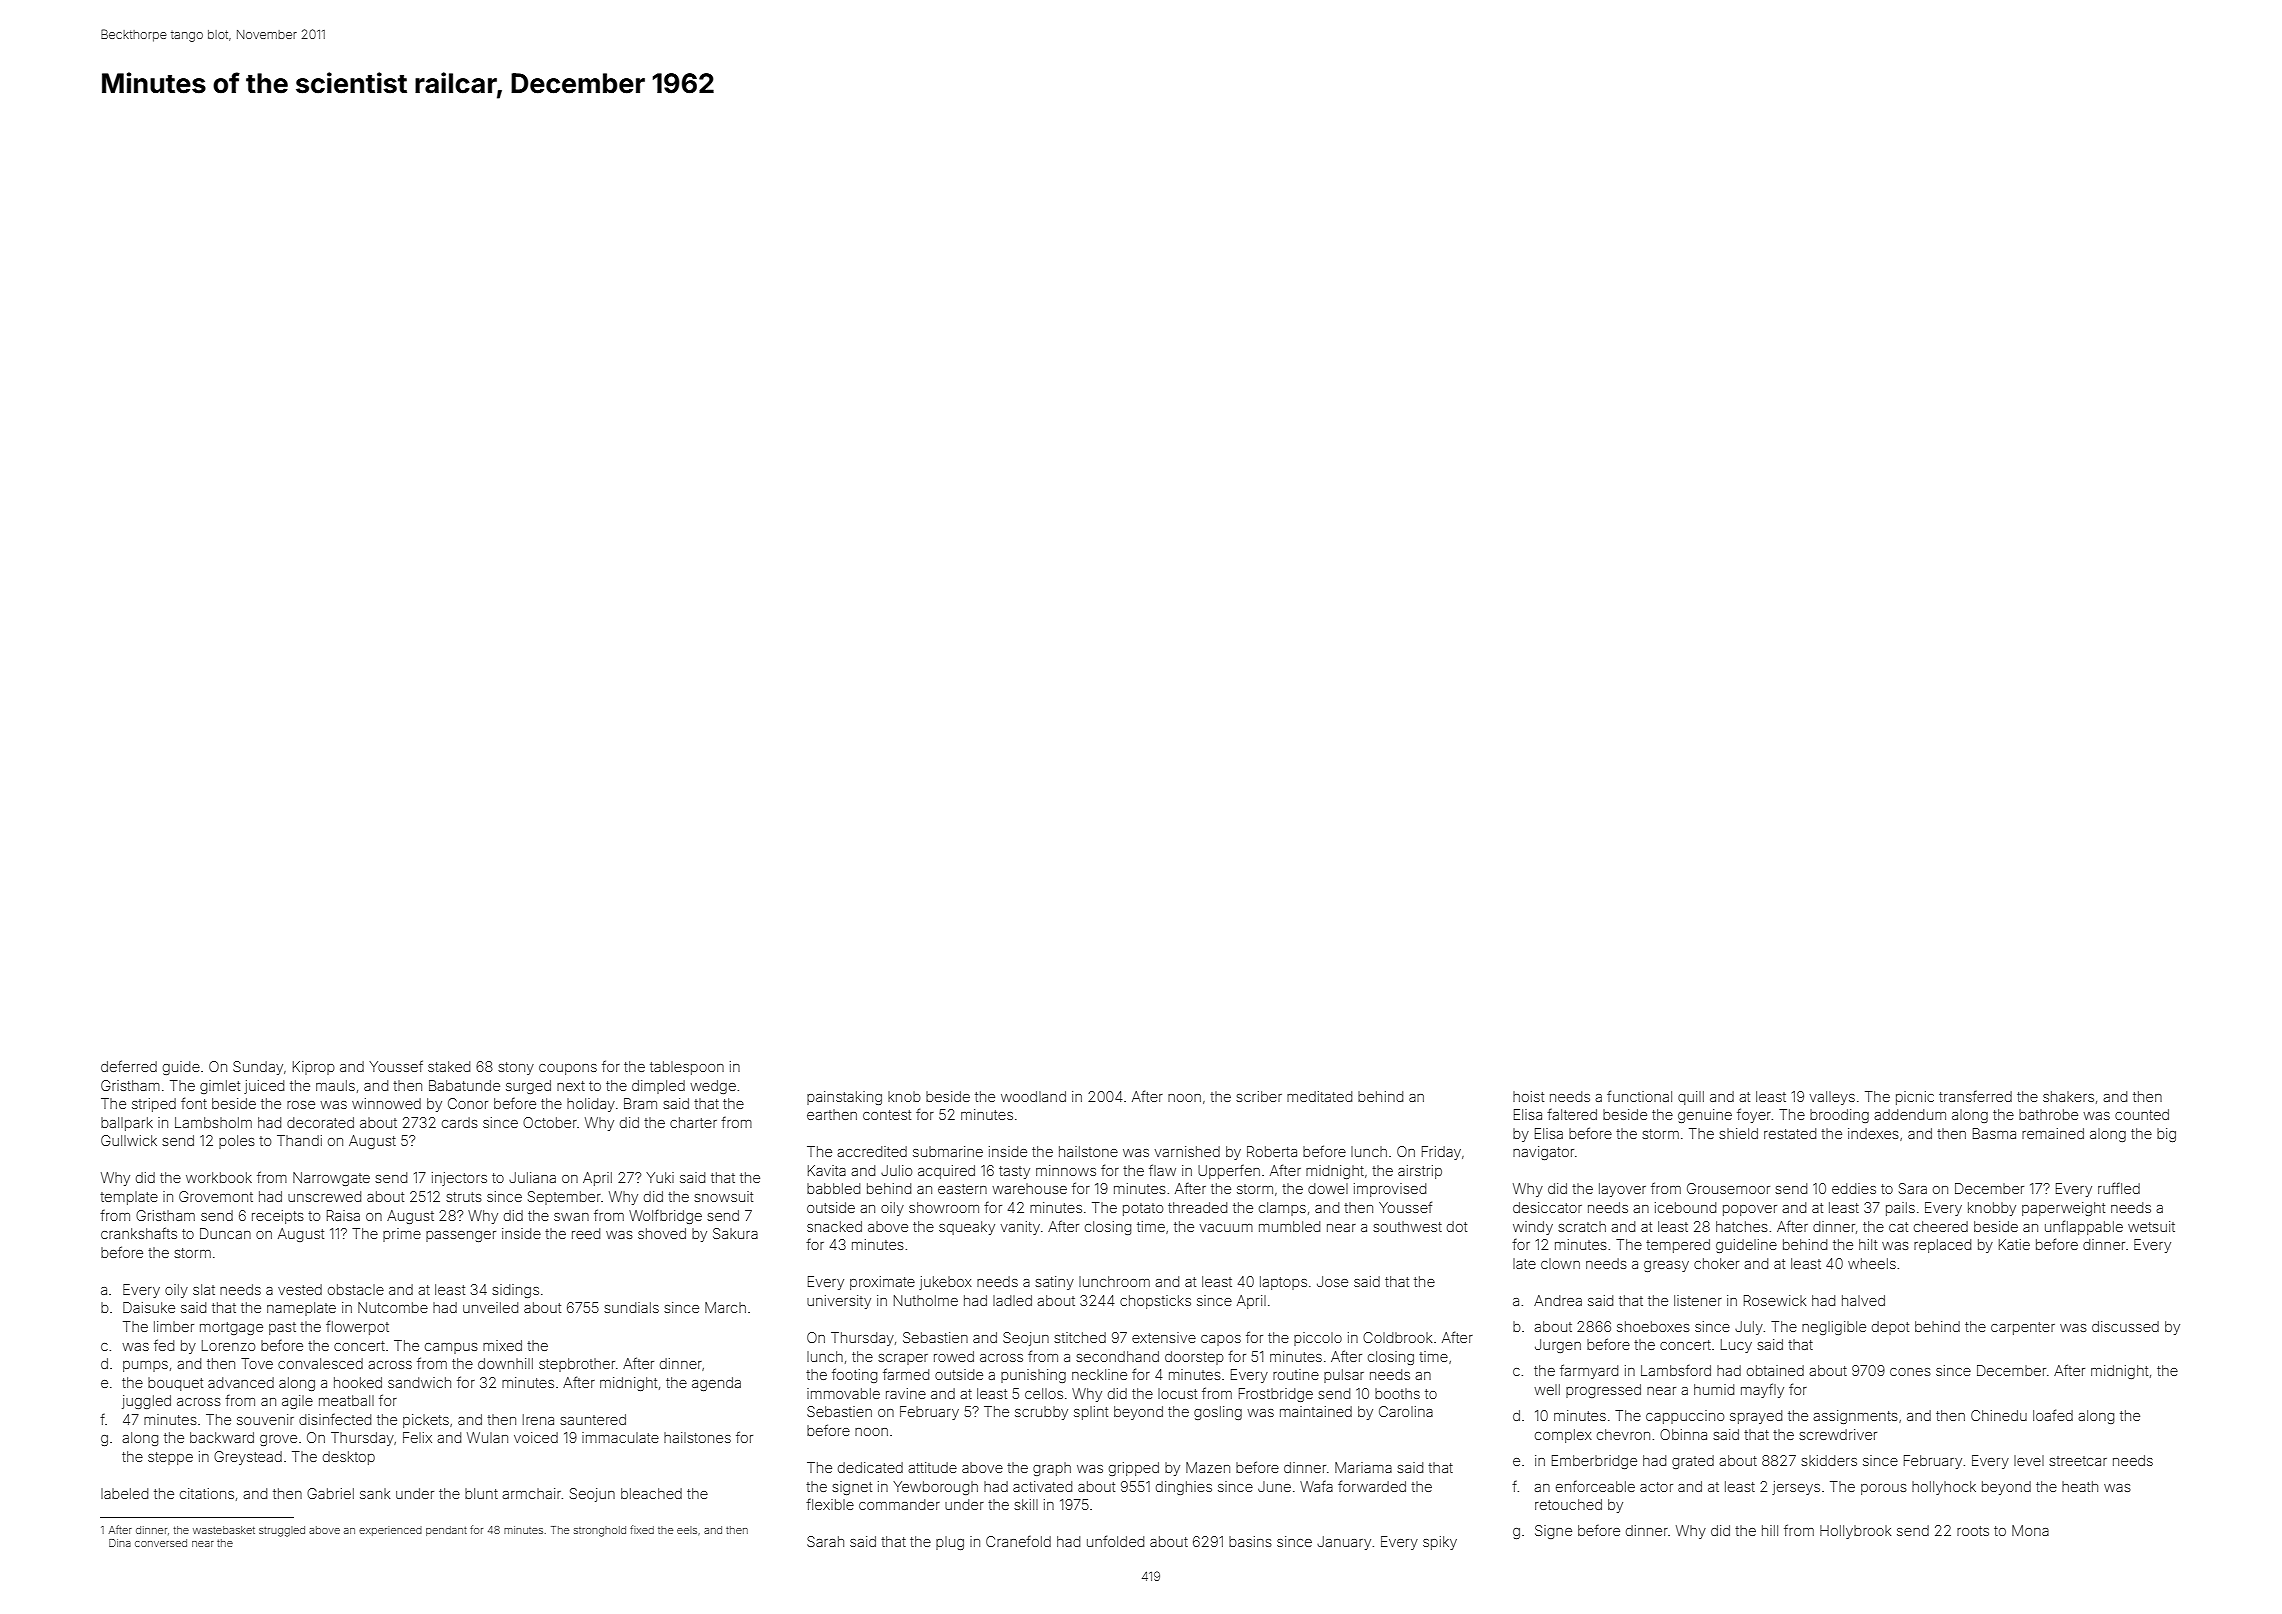 This page has height=1614, width=2282. Describe the element at coordinates (204, 1289) in the page. I see `slat` at that location.
